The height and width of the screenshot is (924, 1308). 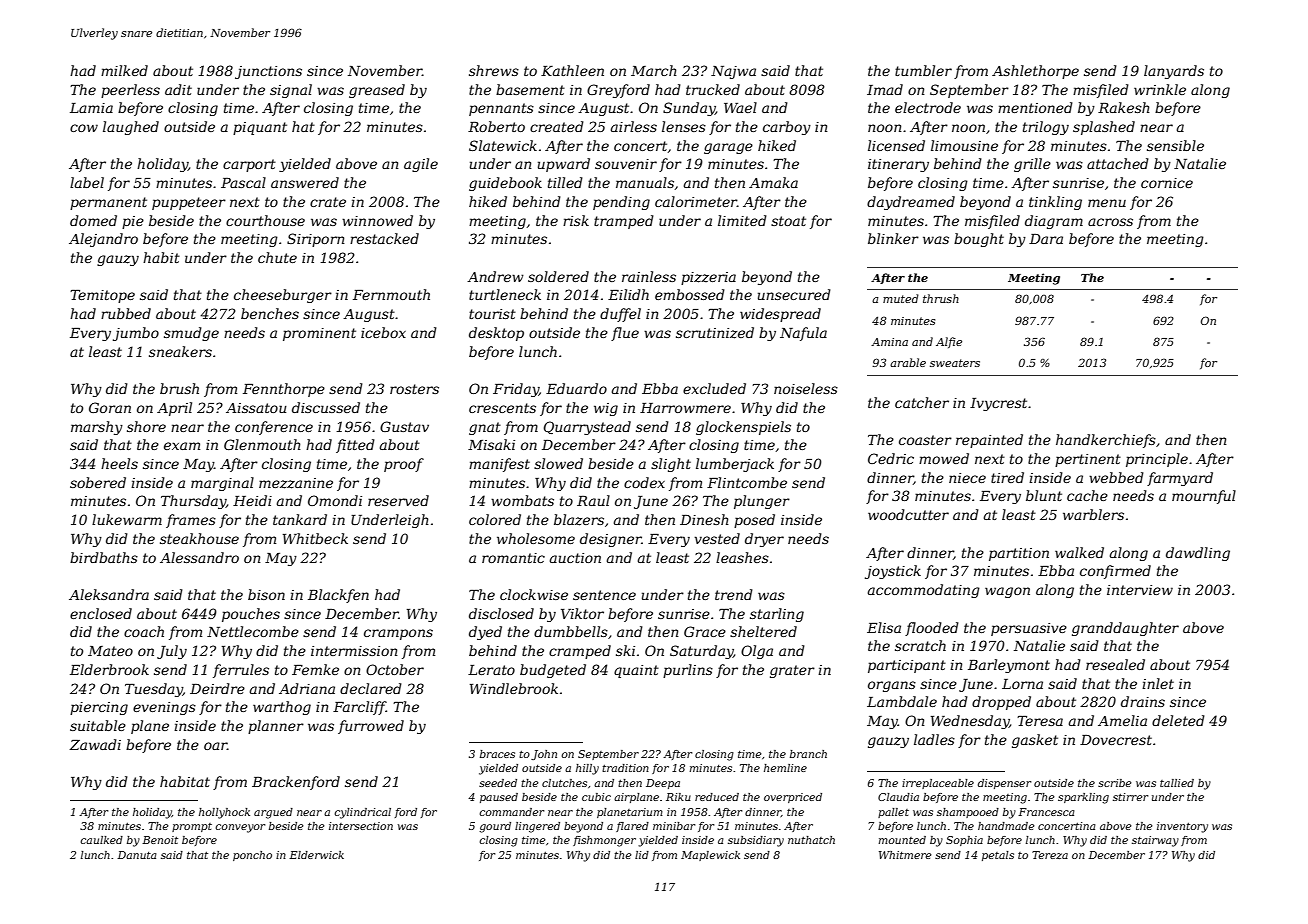 What do you see at coordinates (715, 333) in the screenshot?
I see `scrutinized` at bounding box center [715, 333].
